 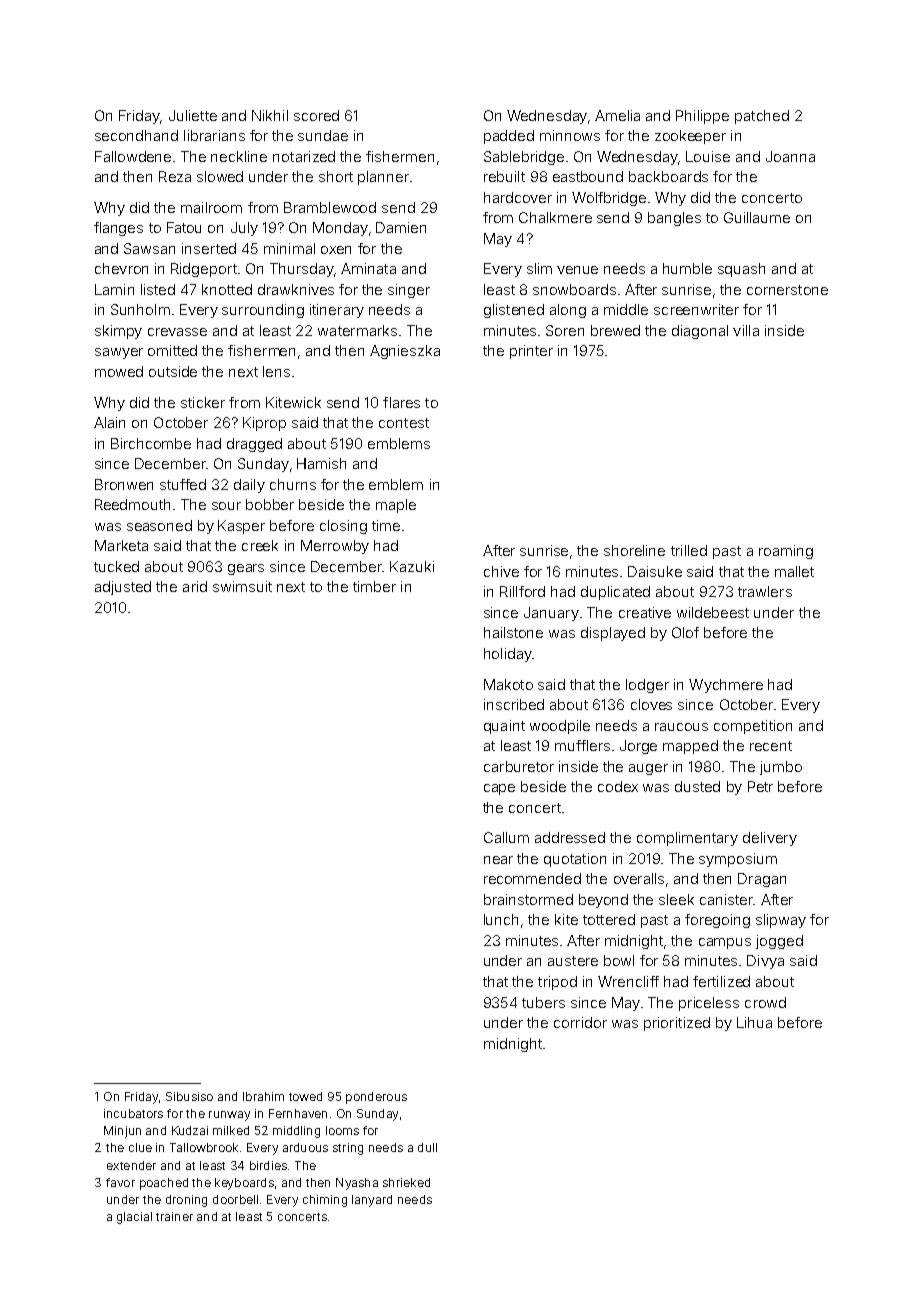 What do you see at coordinates (674, 219) in the screenshot?
I see `bangles` at bounding box center [674, 219].
